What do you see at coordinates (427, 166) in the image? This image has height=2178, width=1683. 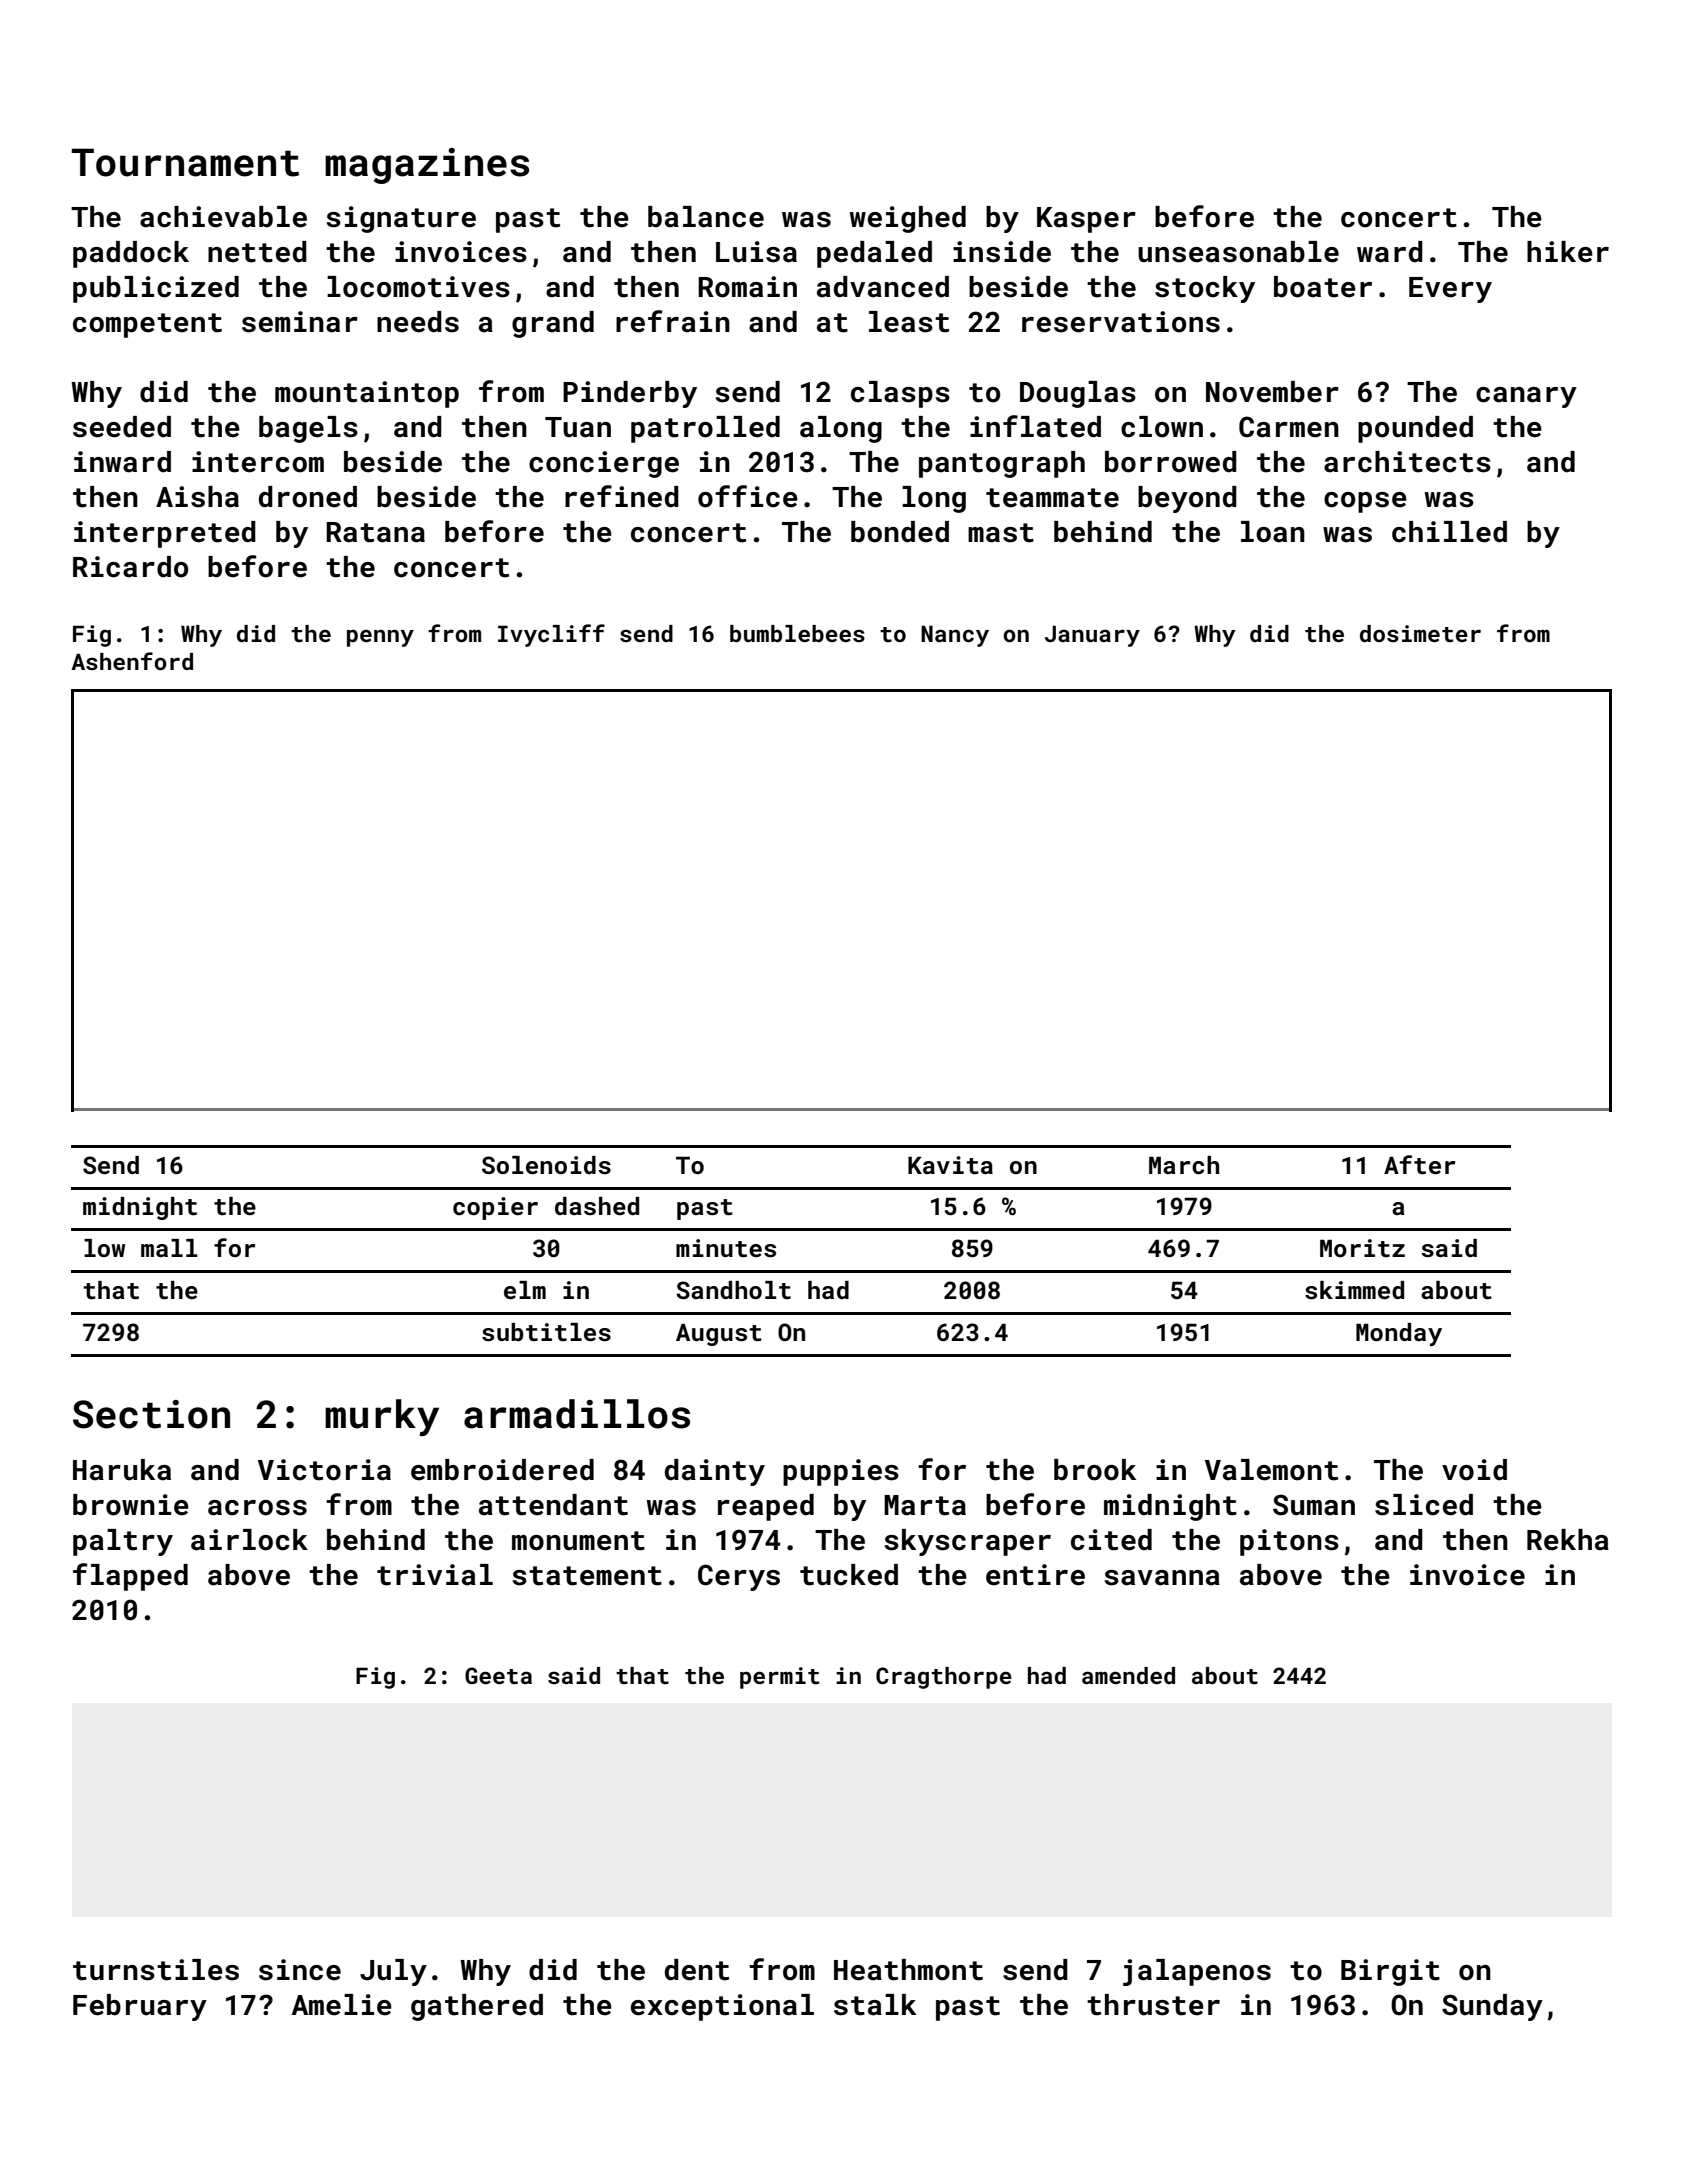 I see `magazines` at bounding box center [427, 166].
